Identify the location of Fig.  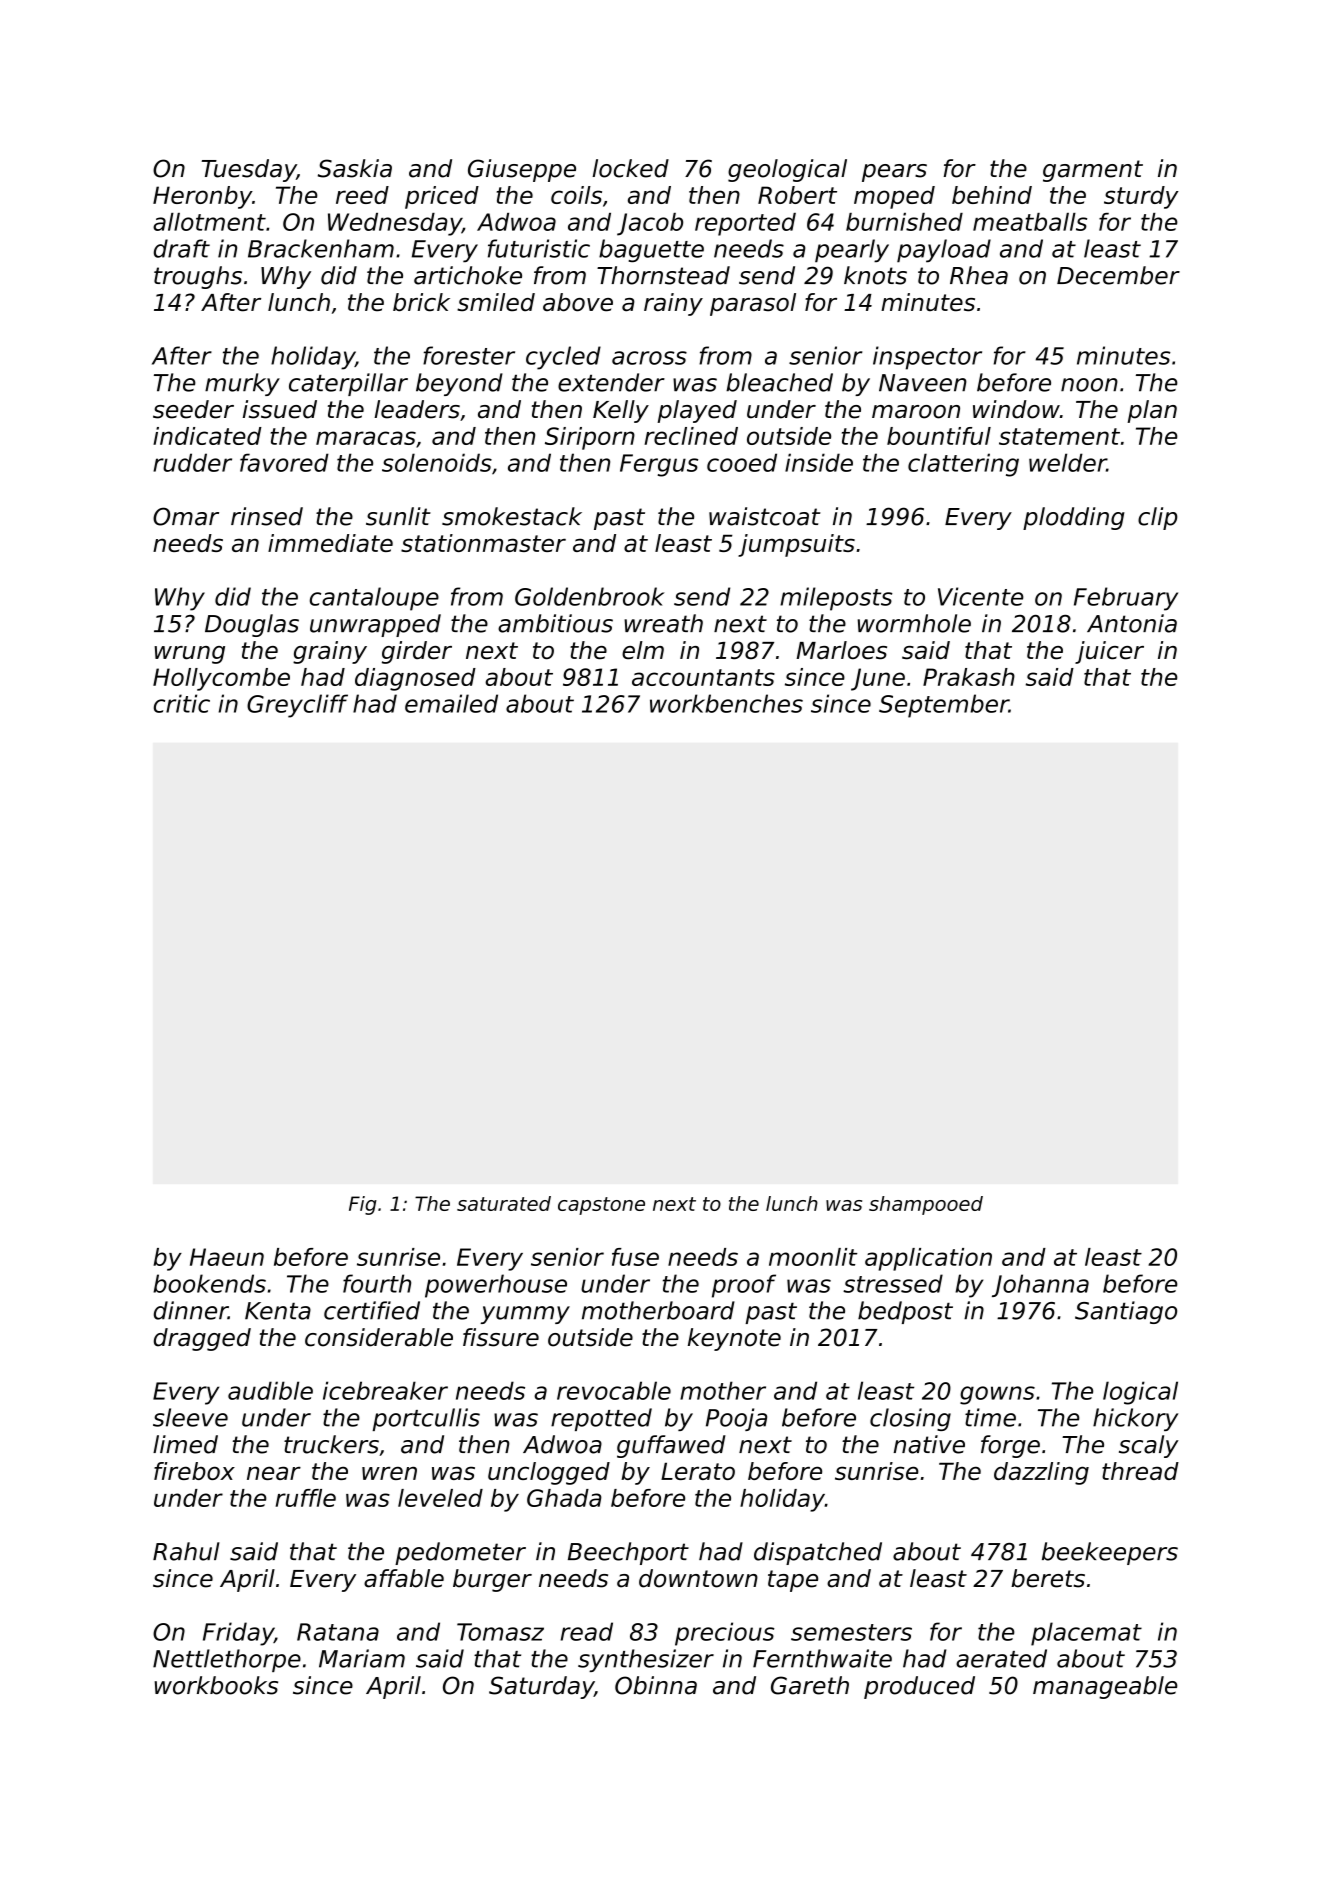
(363, 1205).
